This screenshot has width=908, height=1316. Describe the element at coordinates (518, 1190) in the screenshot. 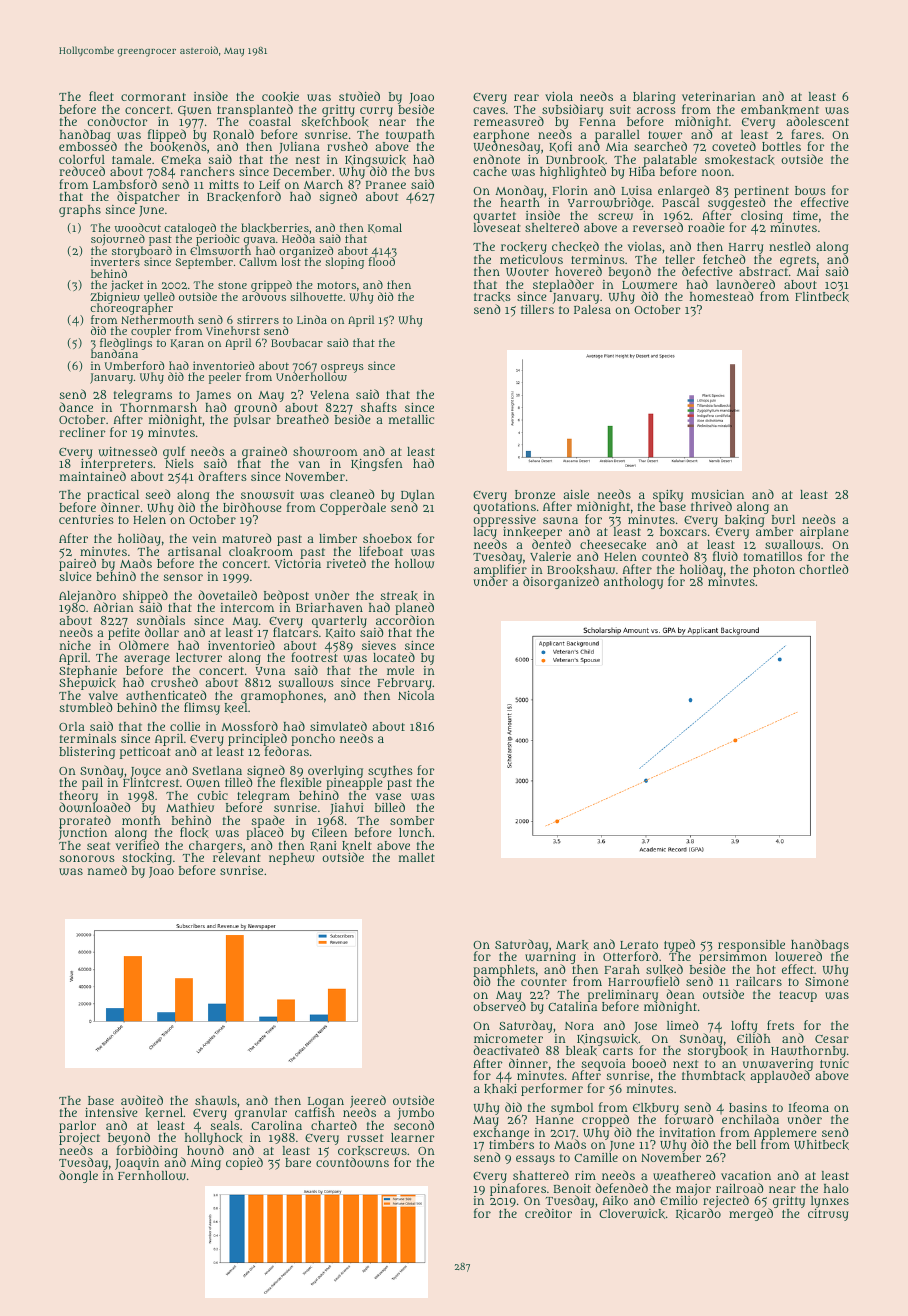

I see `pinafores` at that location.
